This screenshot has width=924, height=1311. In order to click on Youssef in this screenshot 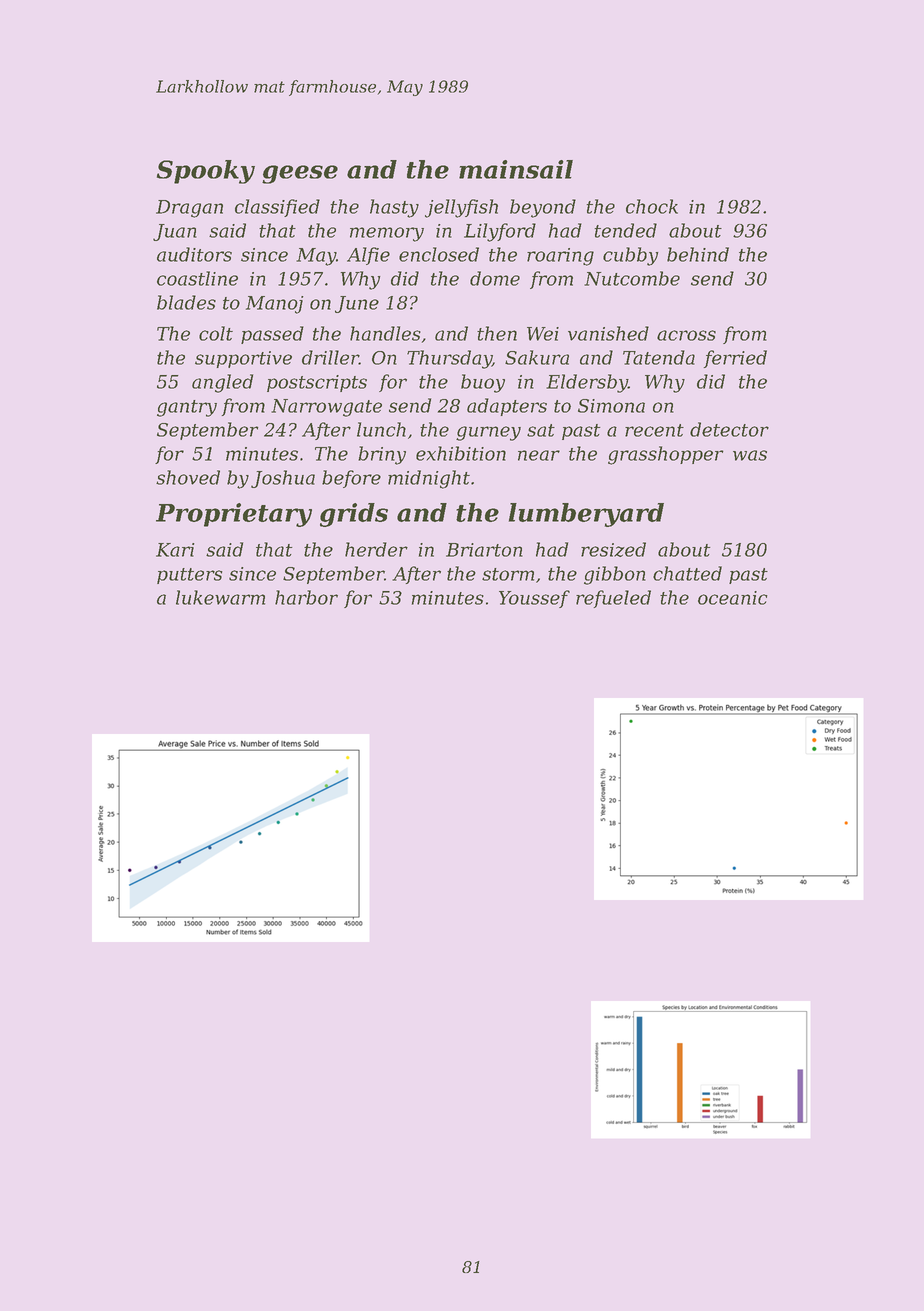, I will do `click(534, 599)`.
